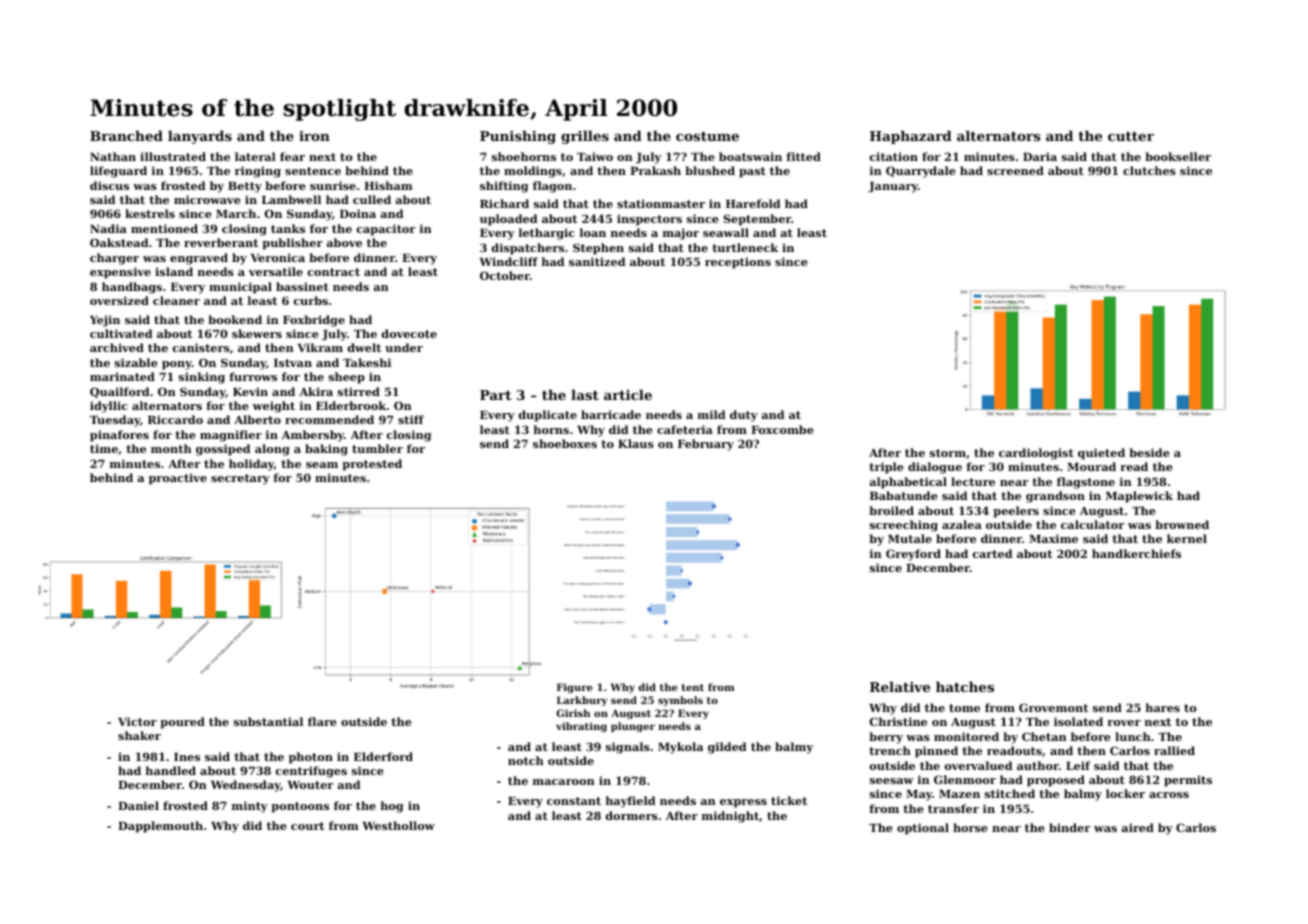 Image resolution: width=1308 pixels, height=924 pixels. Describe the element at coordinates (628, 394) in the screenshot. I see `article` at that location.
